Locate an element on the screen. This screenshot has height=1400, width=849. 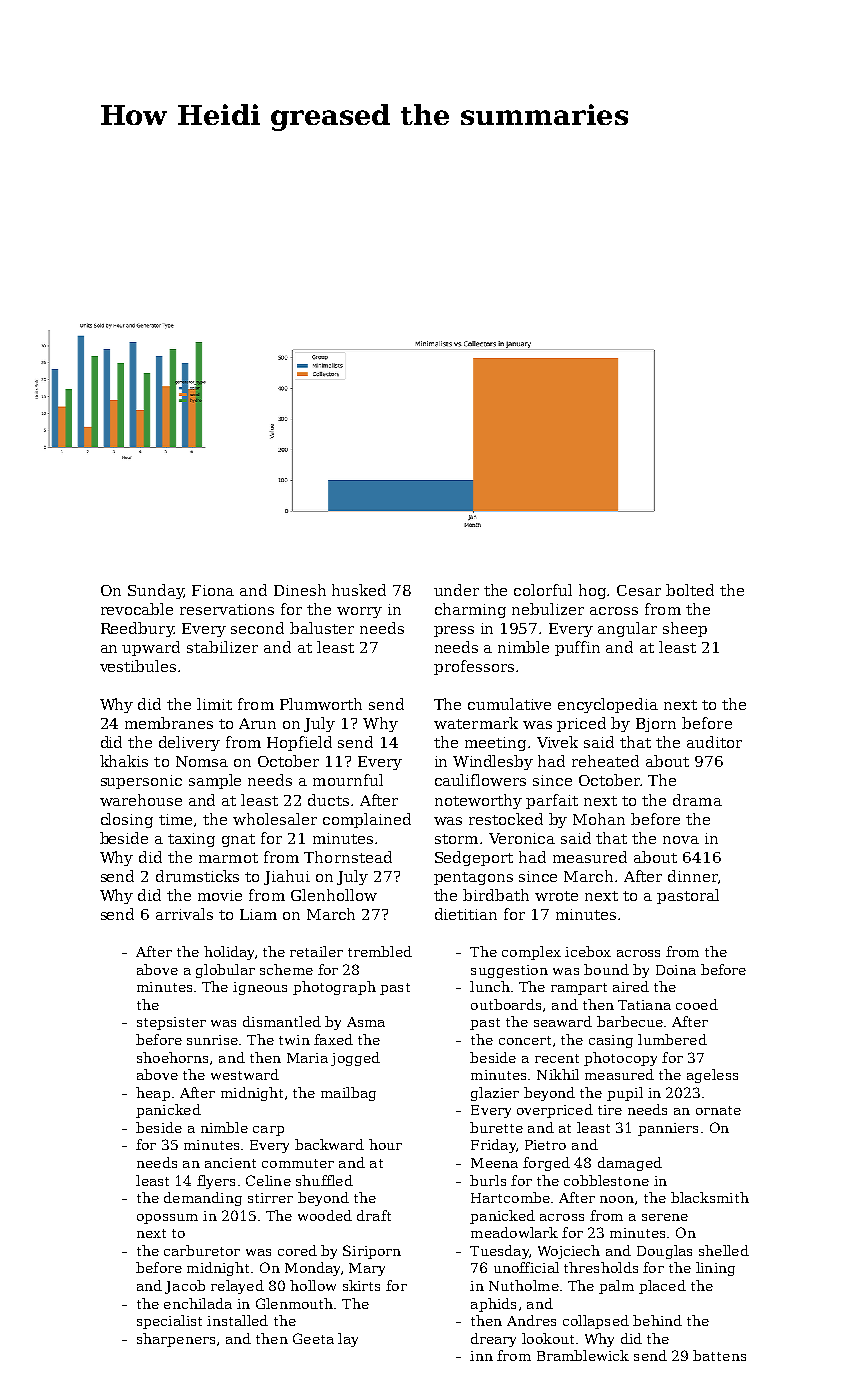
Andres is located at coordinates (531, 1320).
